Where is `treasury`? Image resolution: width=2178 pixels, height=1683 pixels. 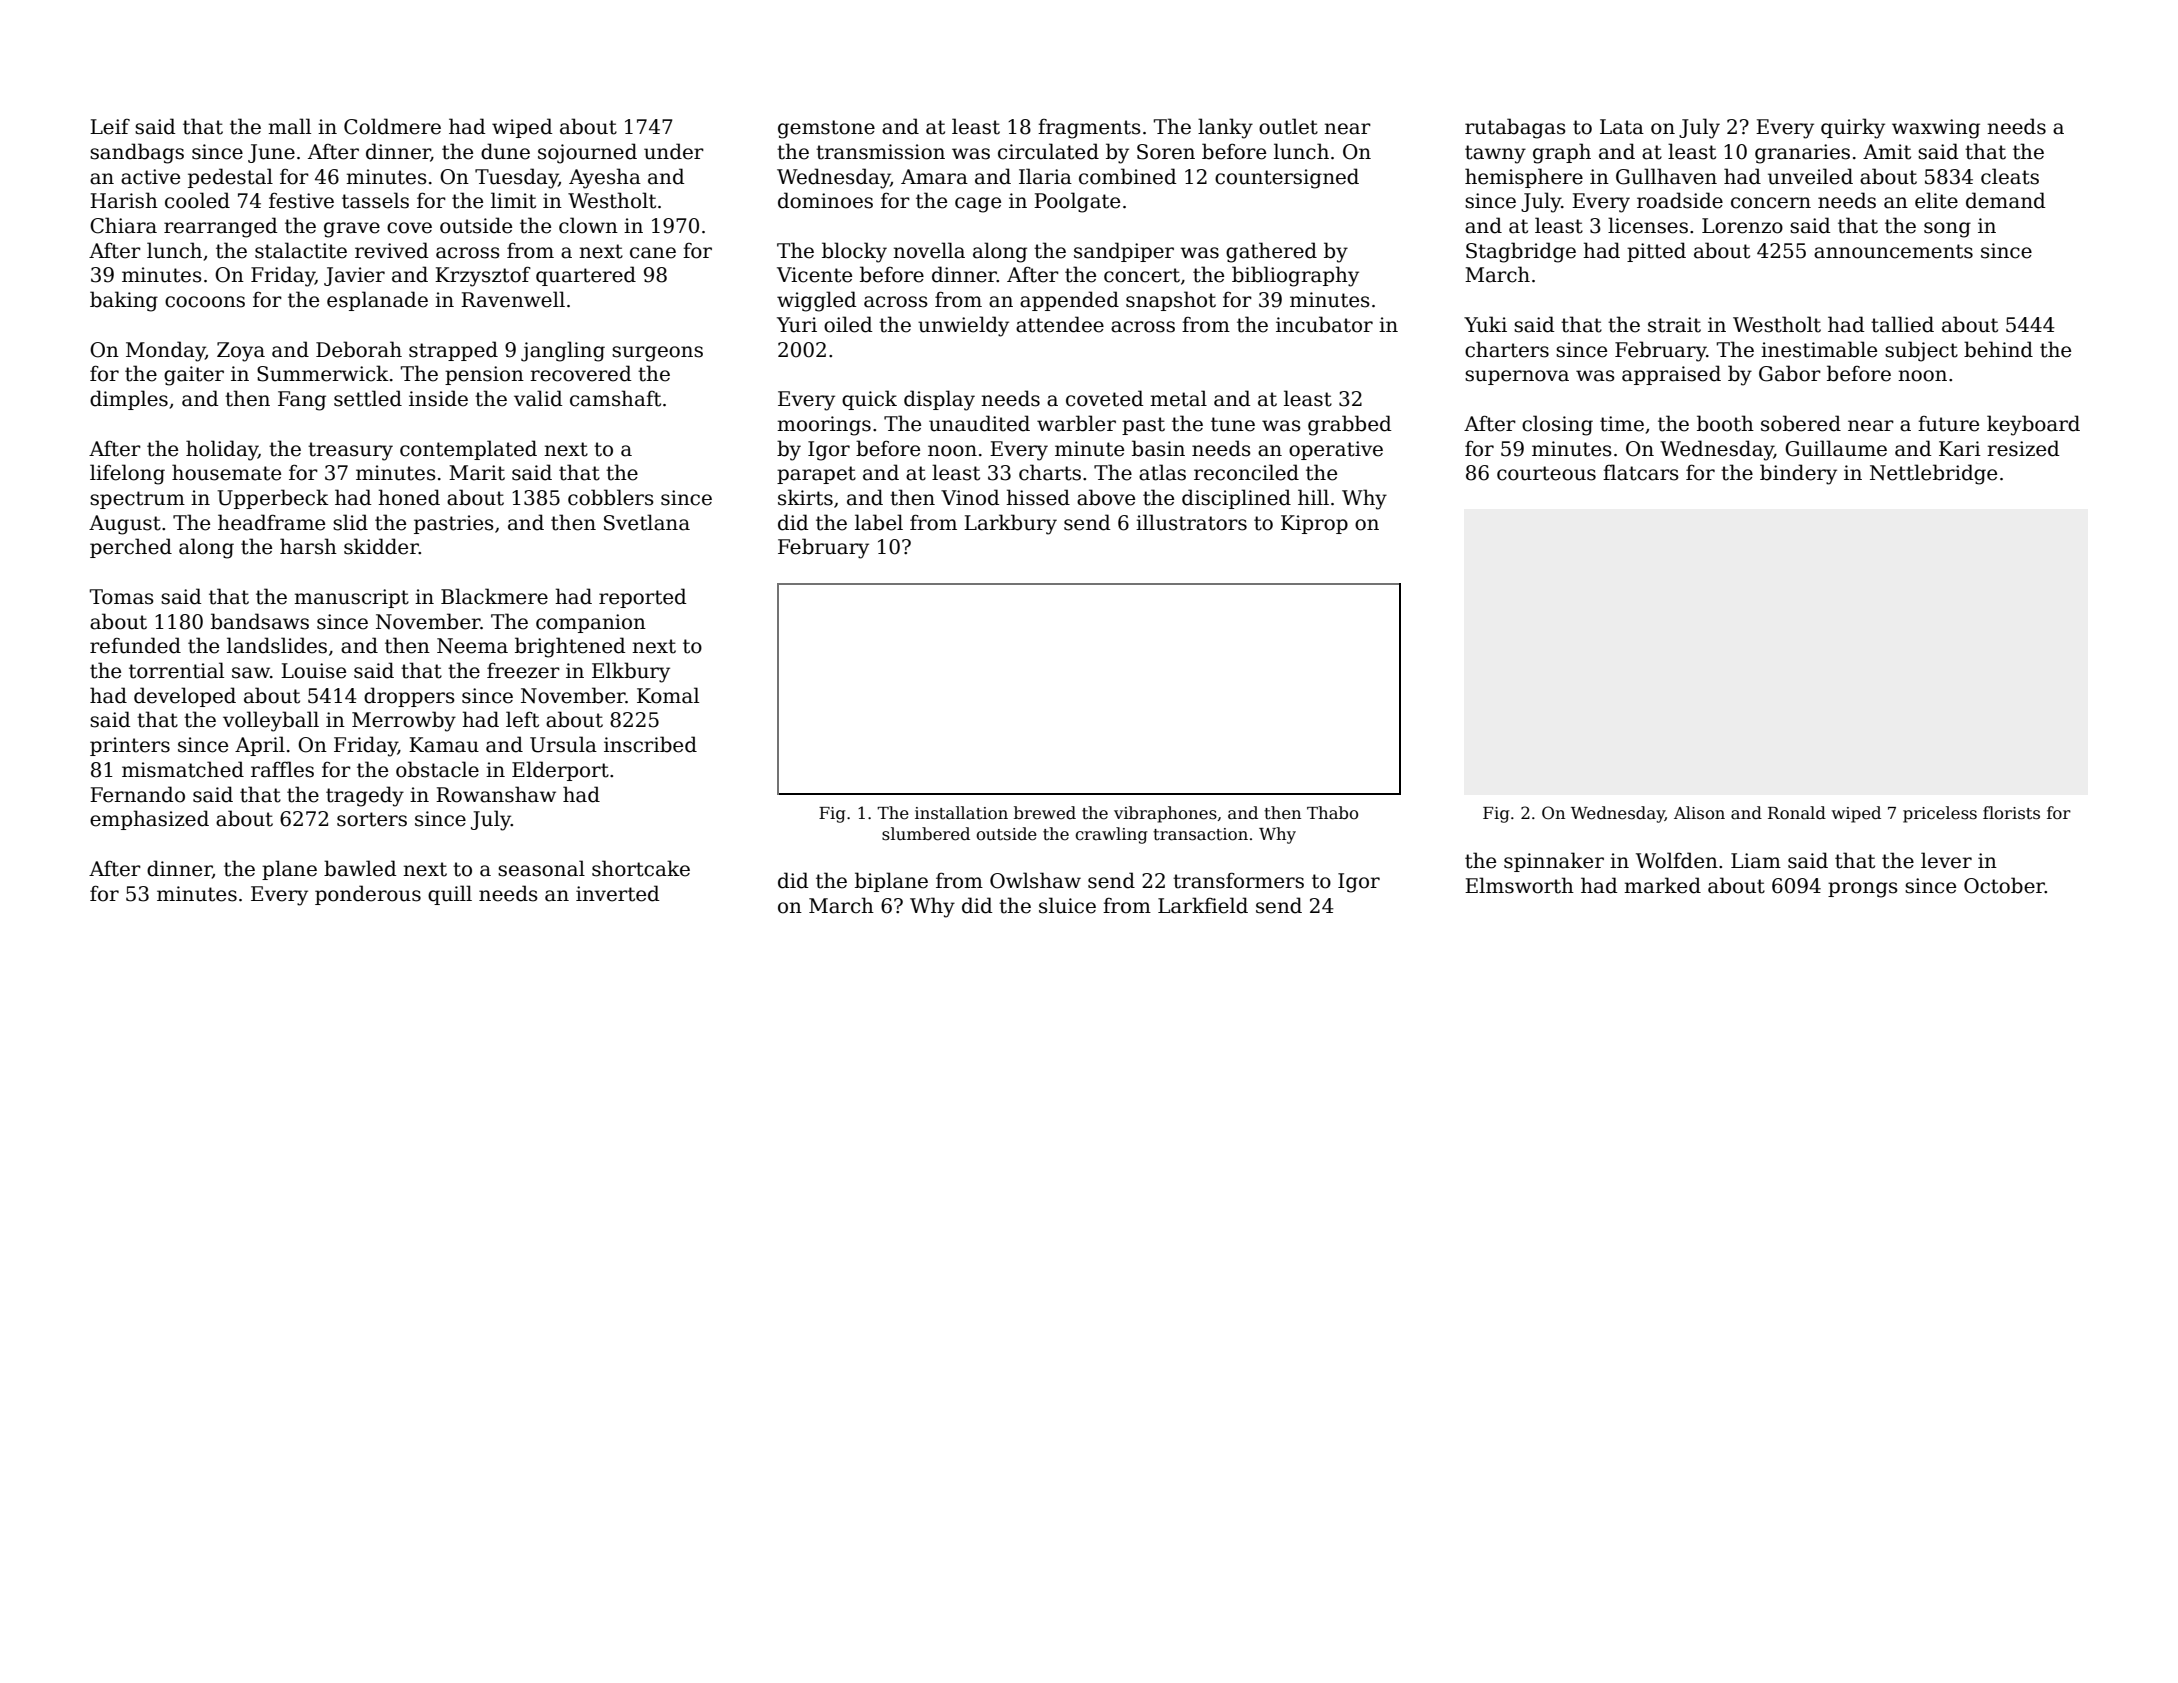
treasury is located at coordinates (350, 451).
